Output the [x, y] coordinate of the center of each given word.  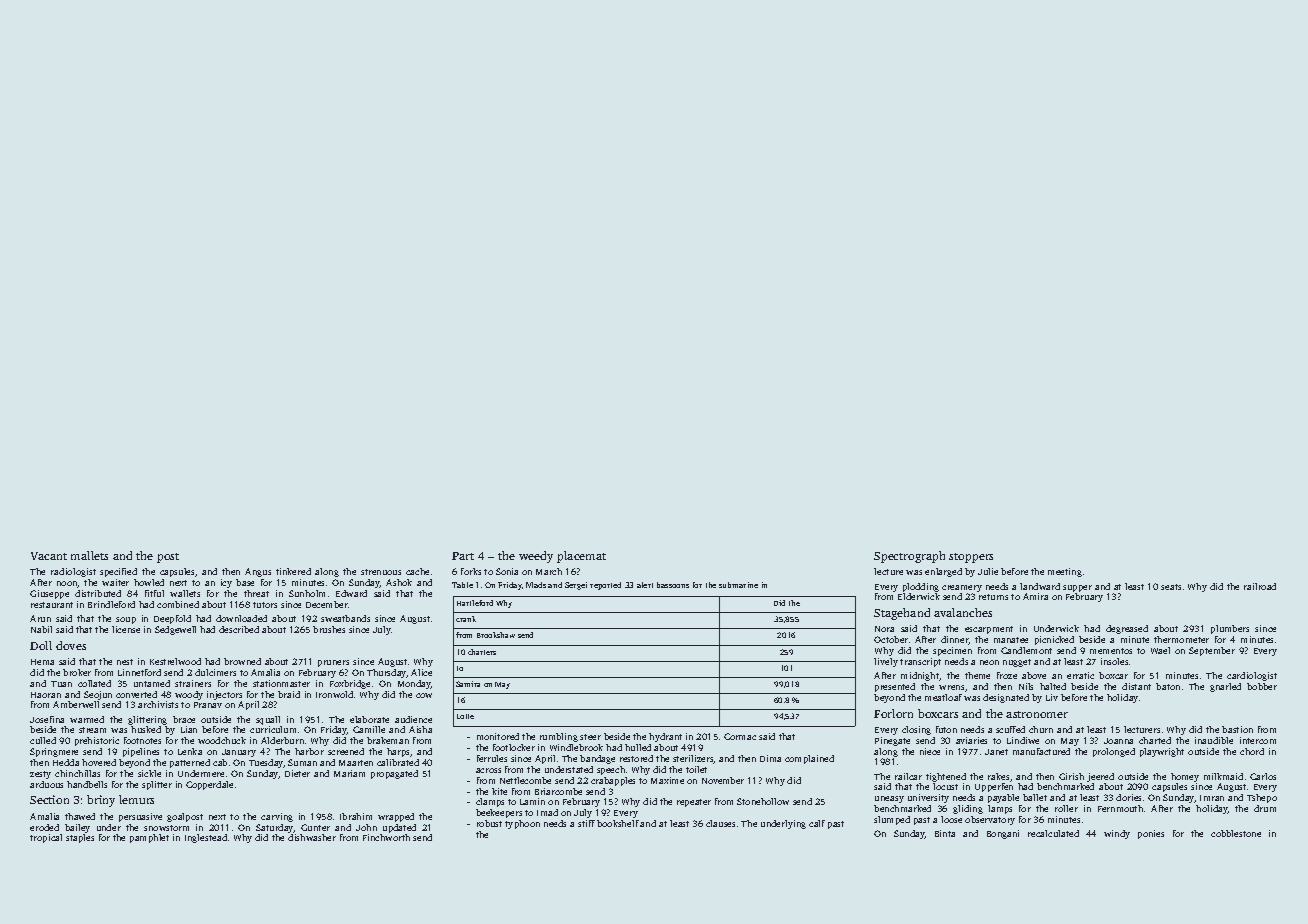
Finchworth [386, 837]
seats [1171, 587]
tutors [265, 605]
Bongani [1003, 834]
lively [886, 662]
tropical [46, 838]
